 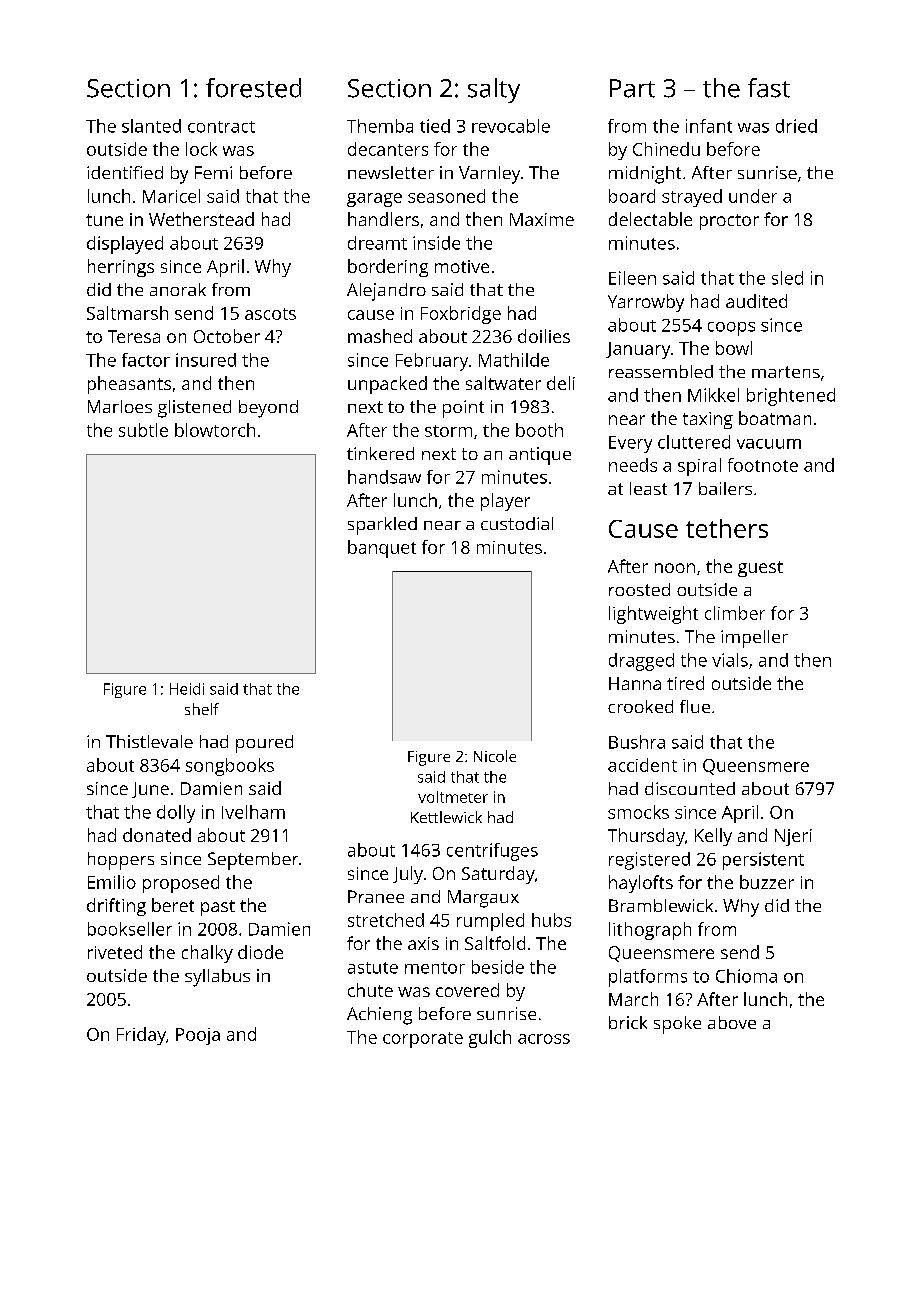 I want to click on hubs, so click(x=551, y=920).
